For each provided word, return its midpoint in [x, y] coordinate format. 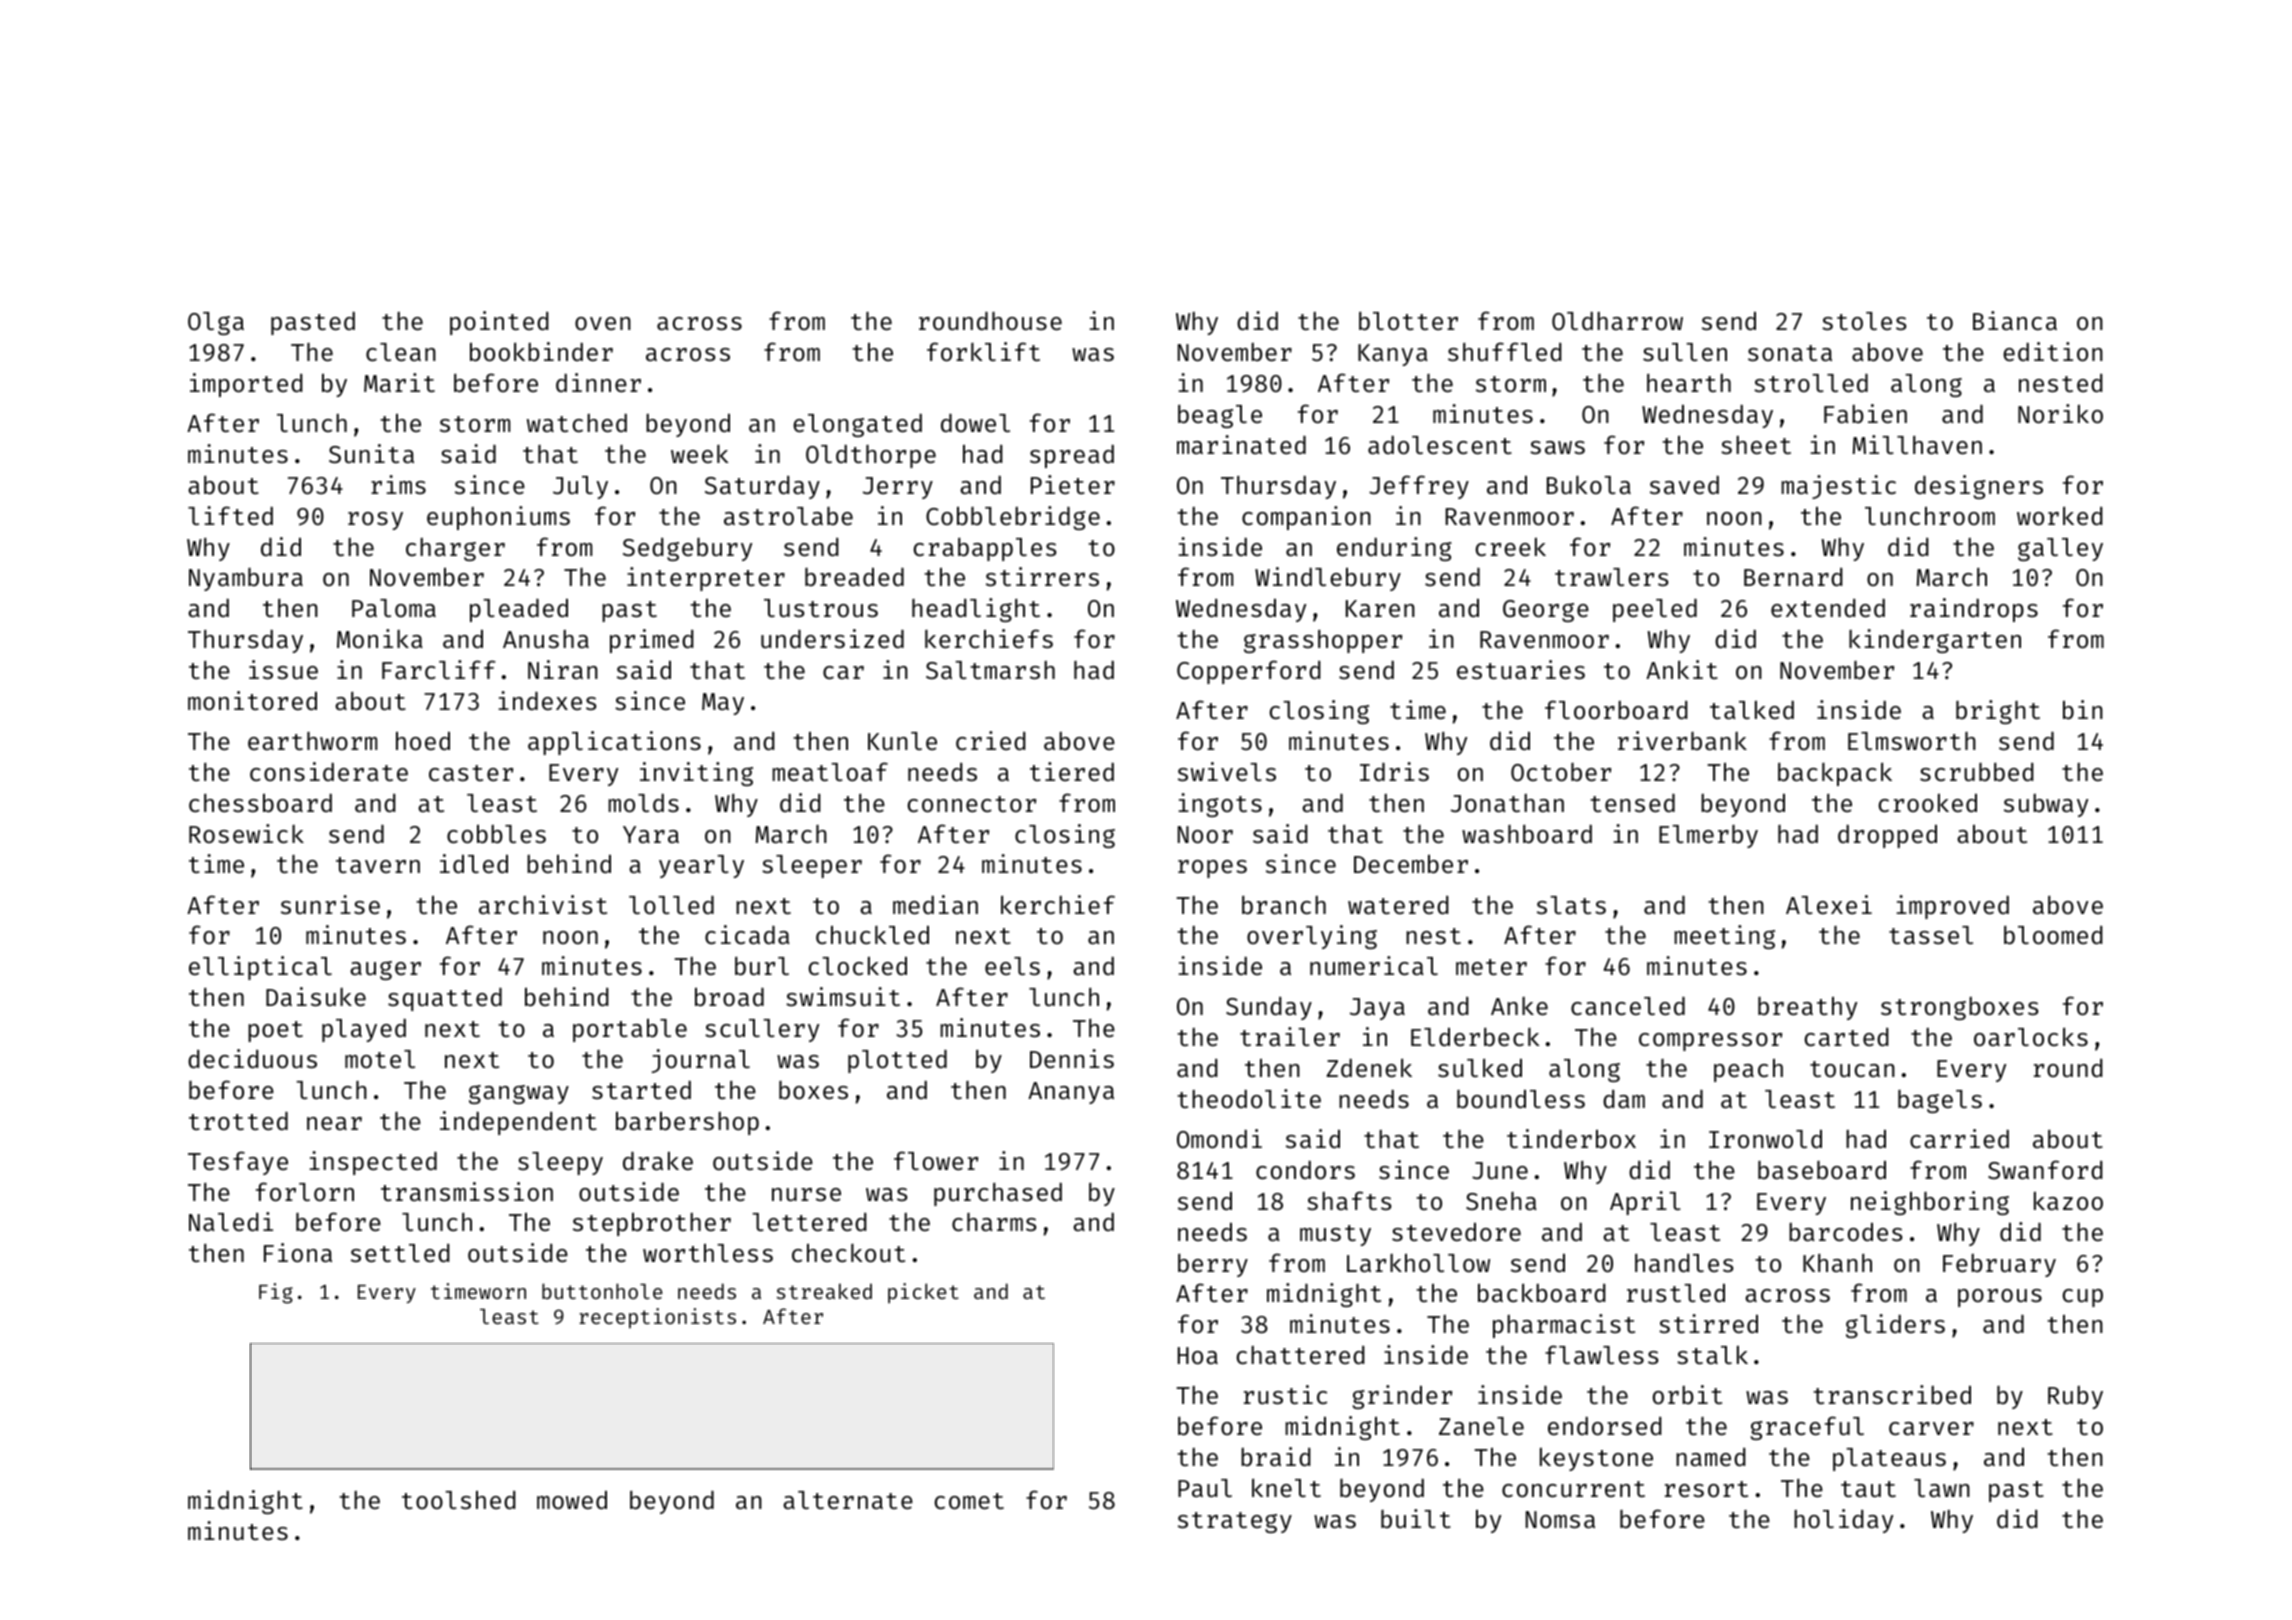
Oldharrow [1617, 321]
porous [2000, 1298]
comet [969, 1501]
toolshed [459, 1500]
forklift [983, 351]
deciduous [252, 1058]
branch [1284, 905]
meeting [1724, 937]
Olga [216, 323]
